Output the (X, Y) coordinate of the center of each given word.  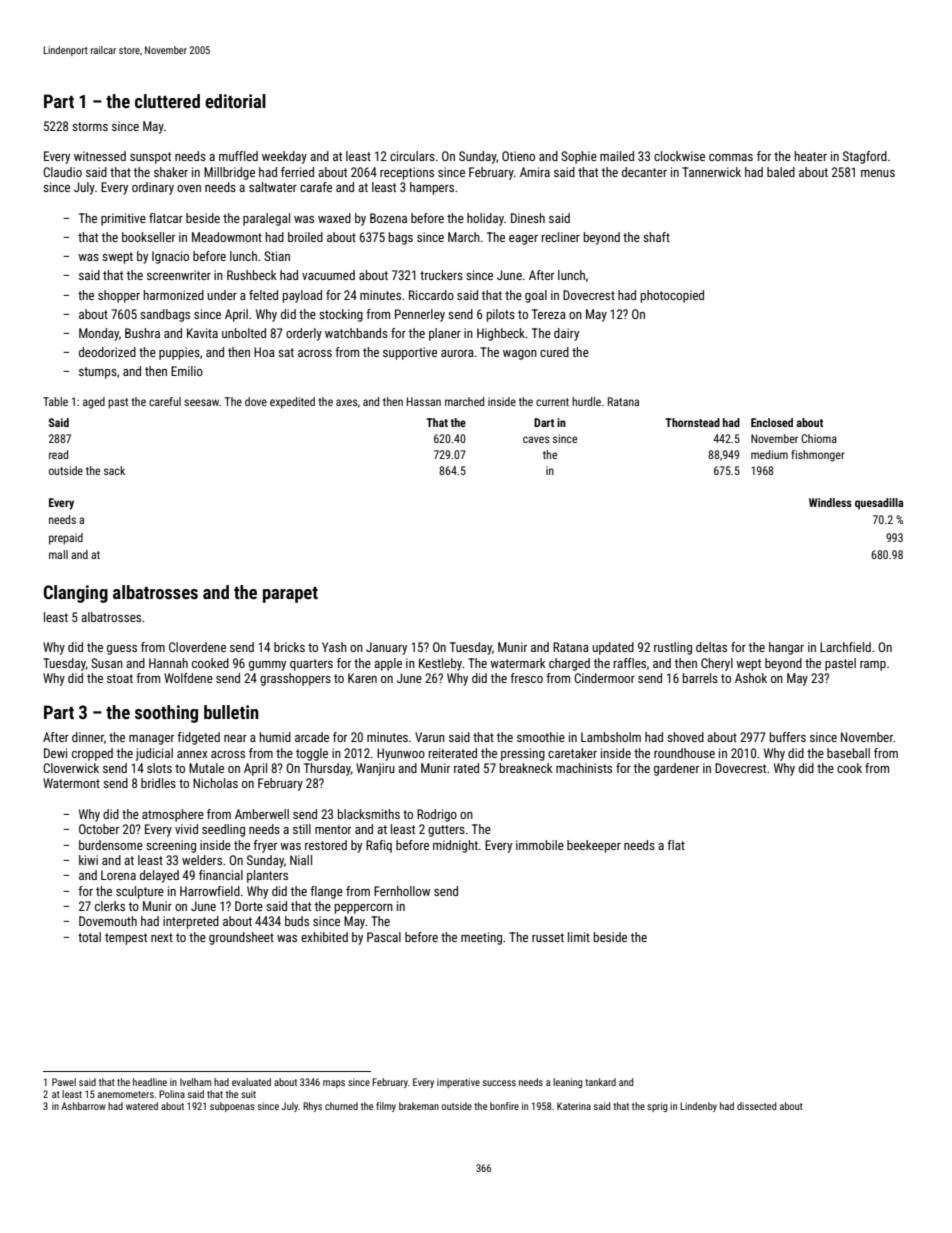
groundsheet (241, 938)
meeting (481, 938)
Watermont (71, 783)
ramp (873, 666)
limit (579, 937)
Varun (430, 737)
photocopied (672, 296)
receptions (407, 173)
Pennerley (420, 315)
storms (90, 126)
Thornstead (692, 422)
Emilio (187, 371)
